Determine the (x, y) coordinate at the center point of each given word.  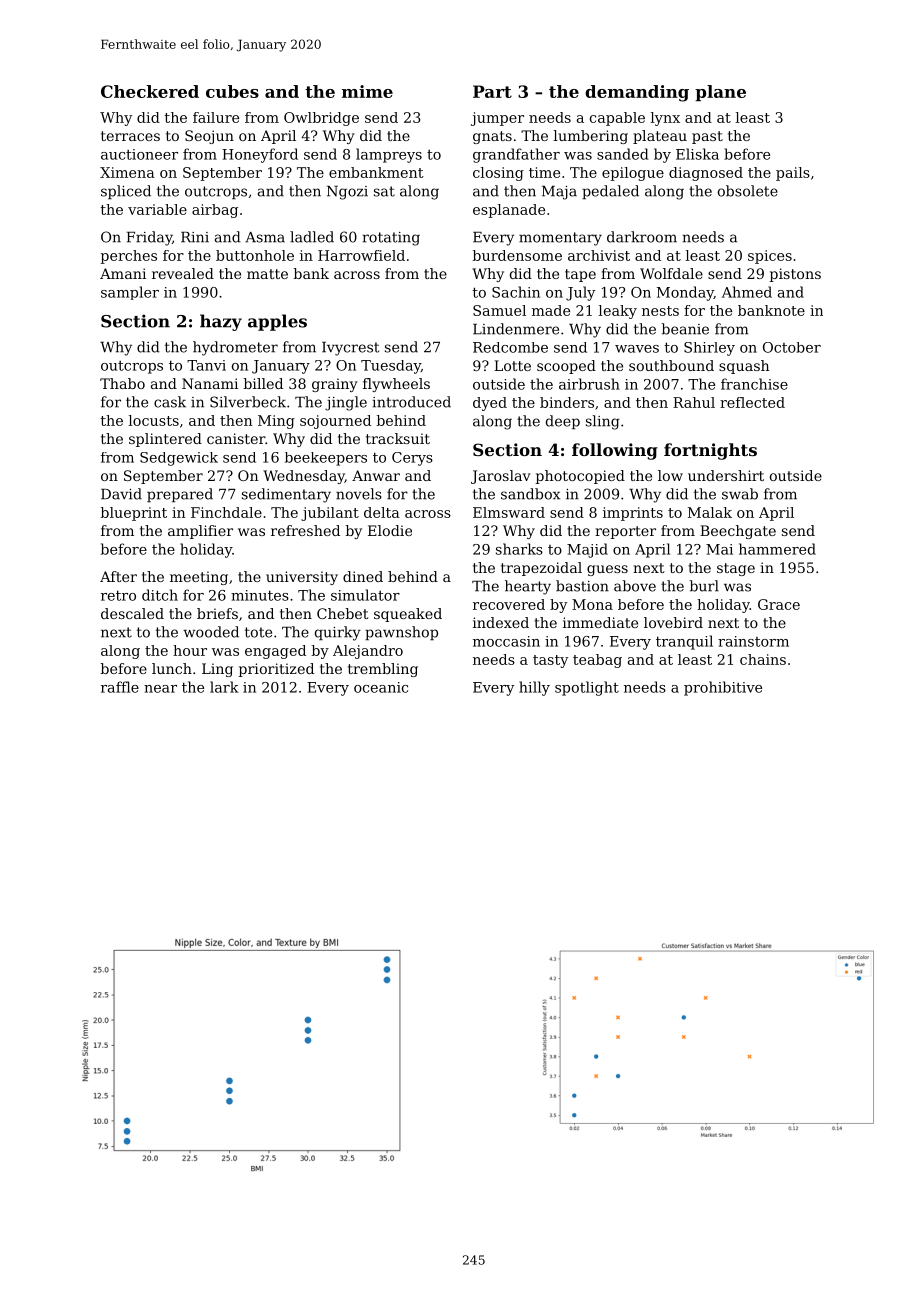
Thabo (122, 383)
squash (744, 367)
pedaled (610, 192)
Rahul (694, 402)
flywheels (396, 385)
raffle (120, 687)
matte (267, 274)
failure (216, 117)
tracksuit (398, 438)
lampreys (389, 155)
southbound (671, 365)
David (121, 494)
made (551, 310)
